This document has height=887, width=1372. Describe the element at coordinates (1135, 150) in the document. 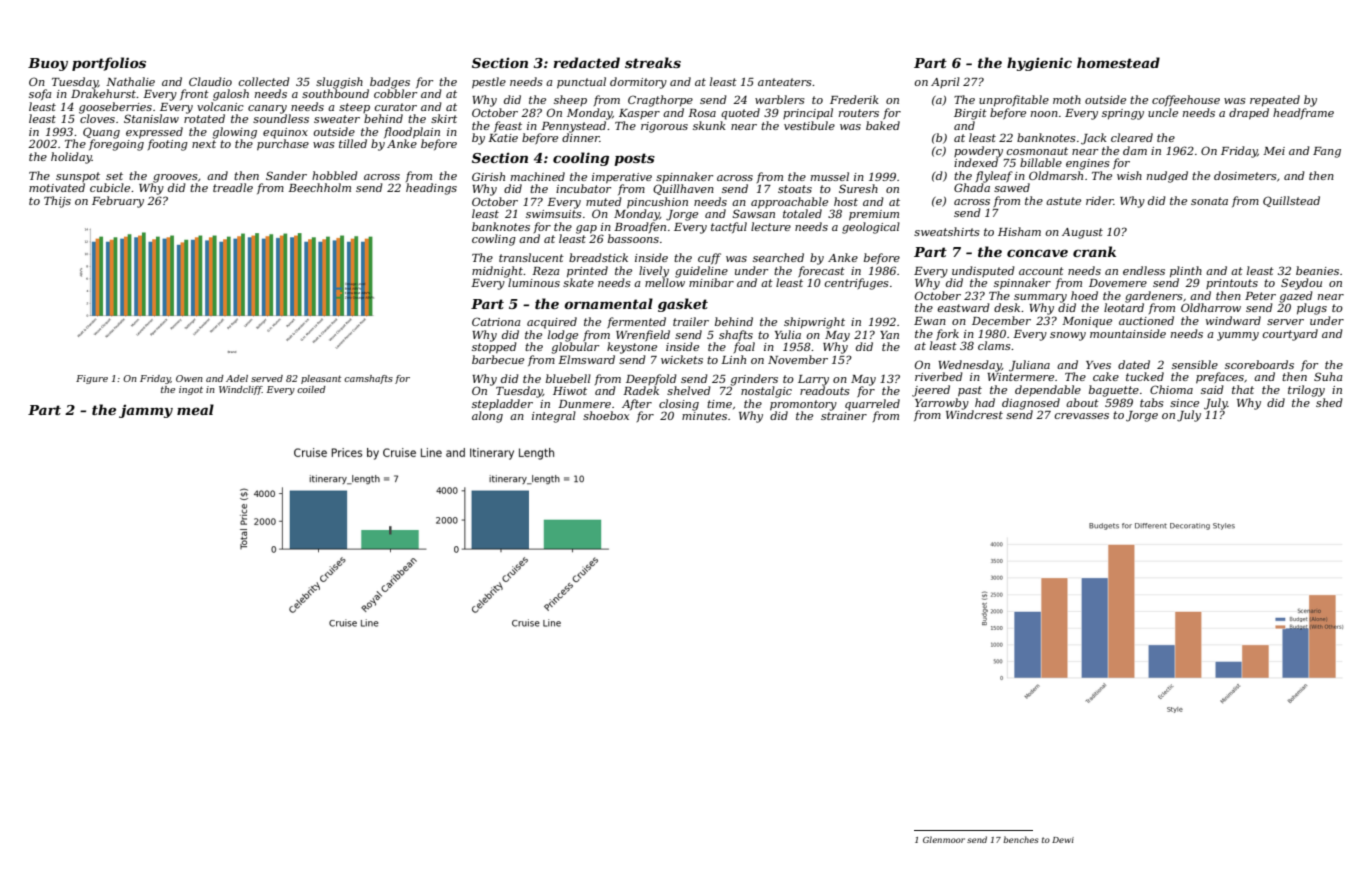

I see `dam` at that location.
